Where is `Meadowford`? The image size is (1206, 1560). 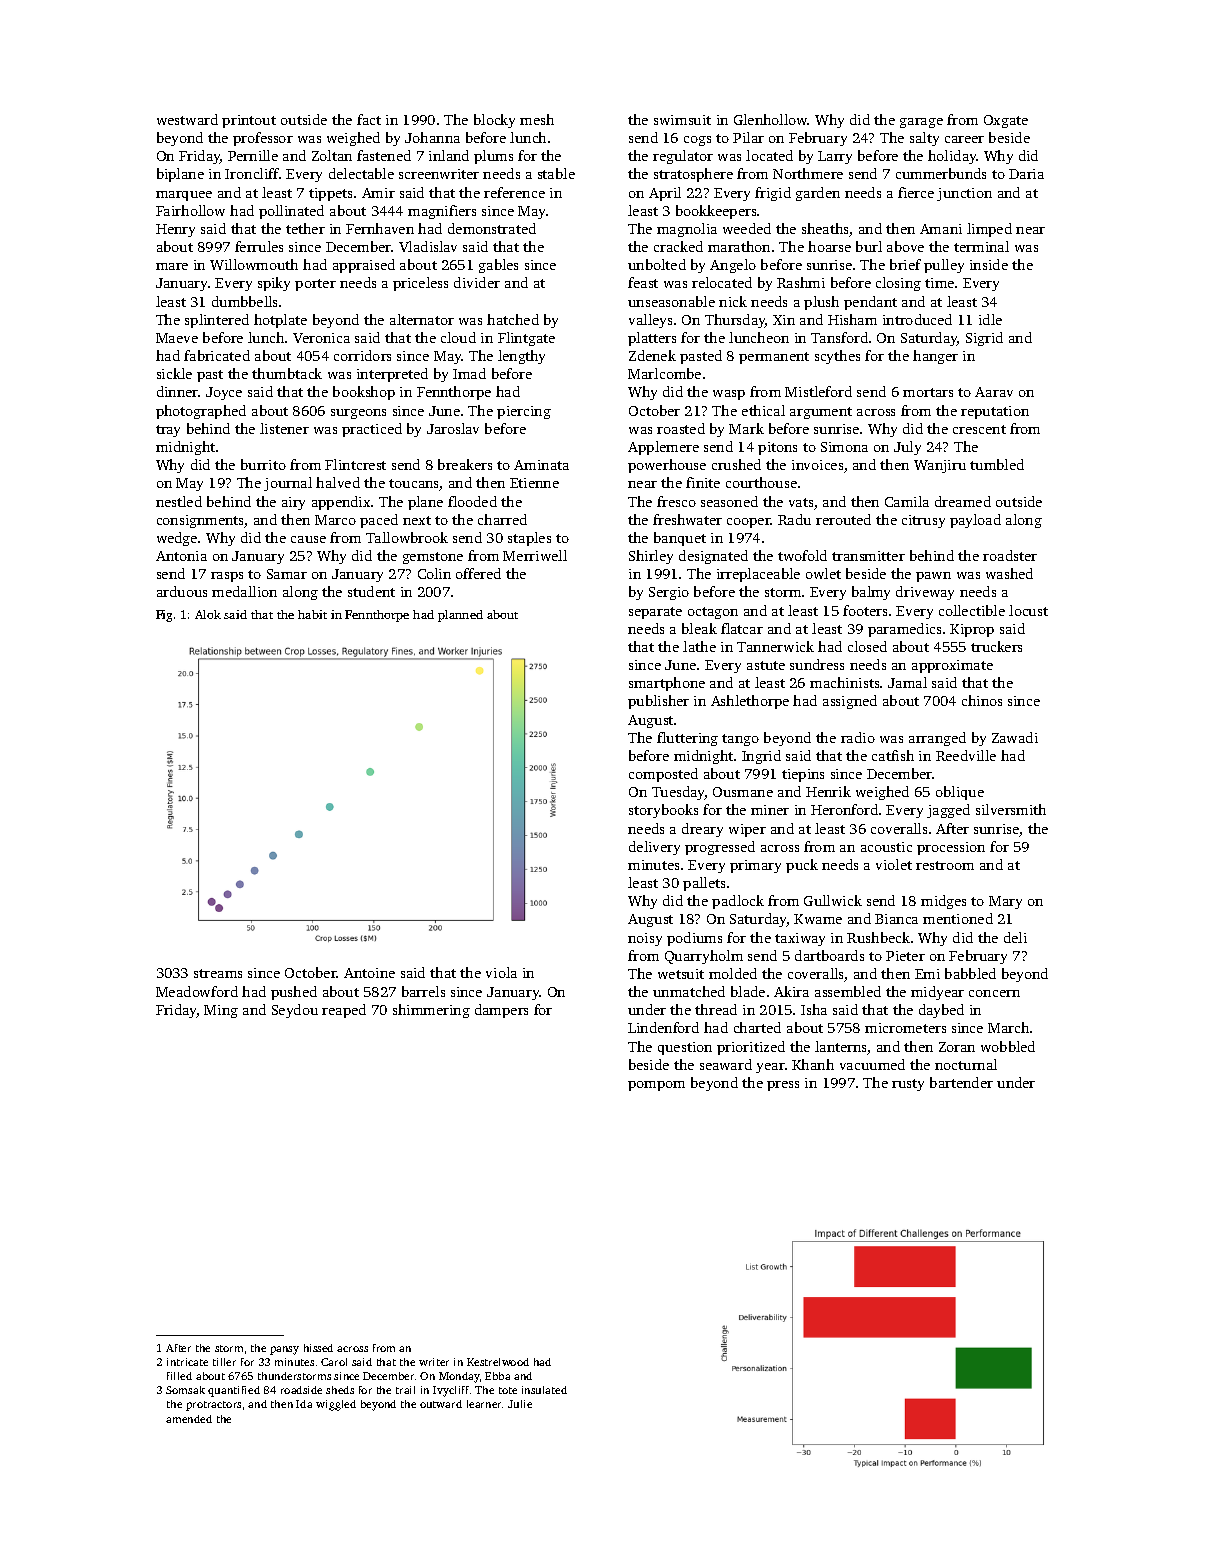
Meadowford is located at coordinates (197, 991).
